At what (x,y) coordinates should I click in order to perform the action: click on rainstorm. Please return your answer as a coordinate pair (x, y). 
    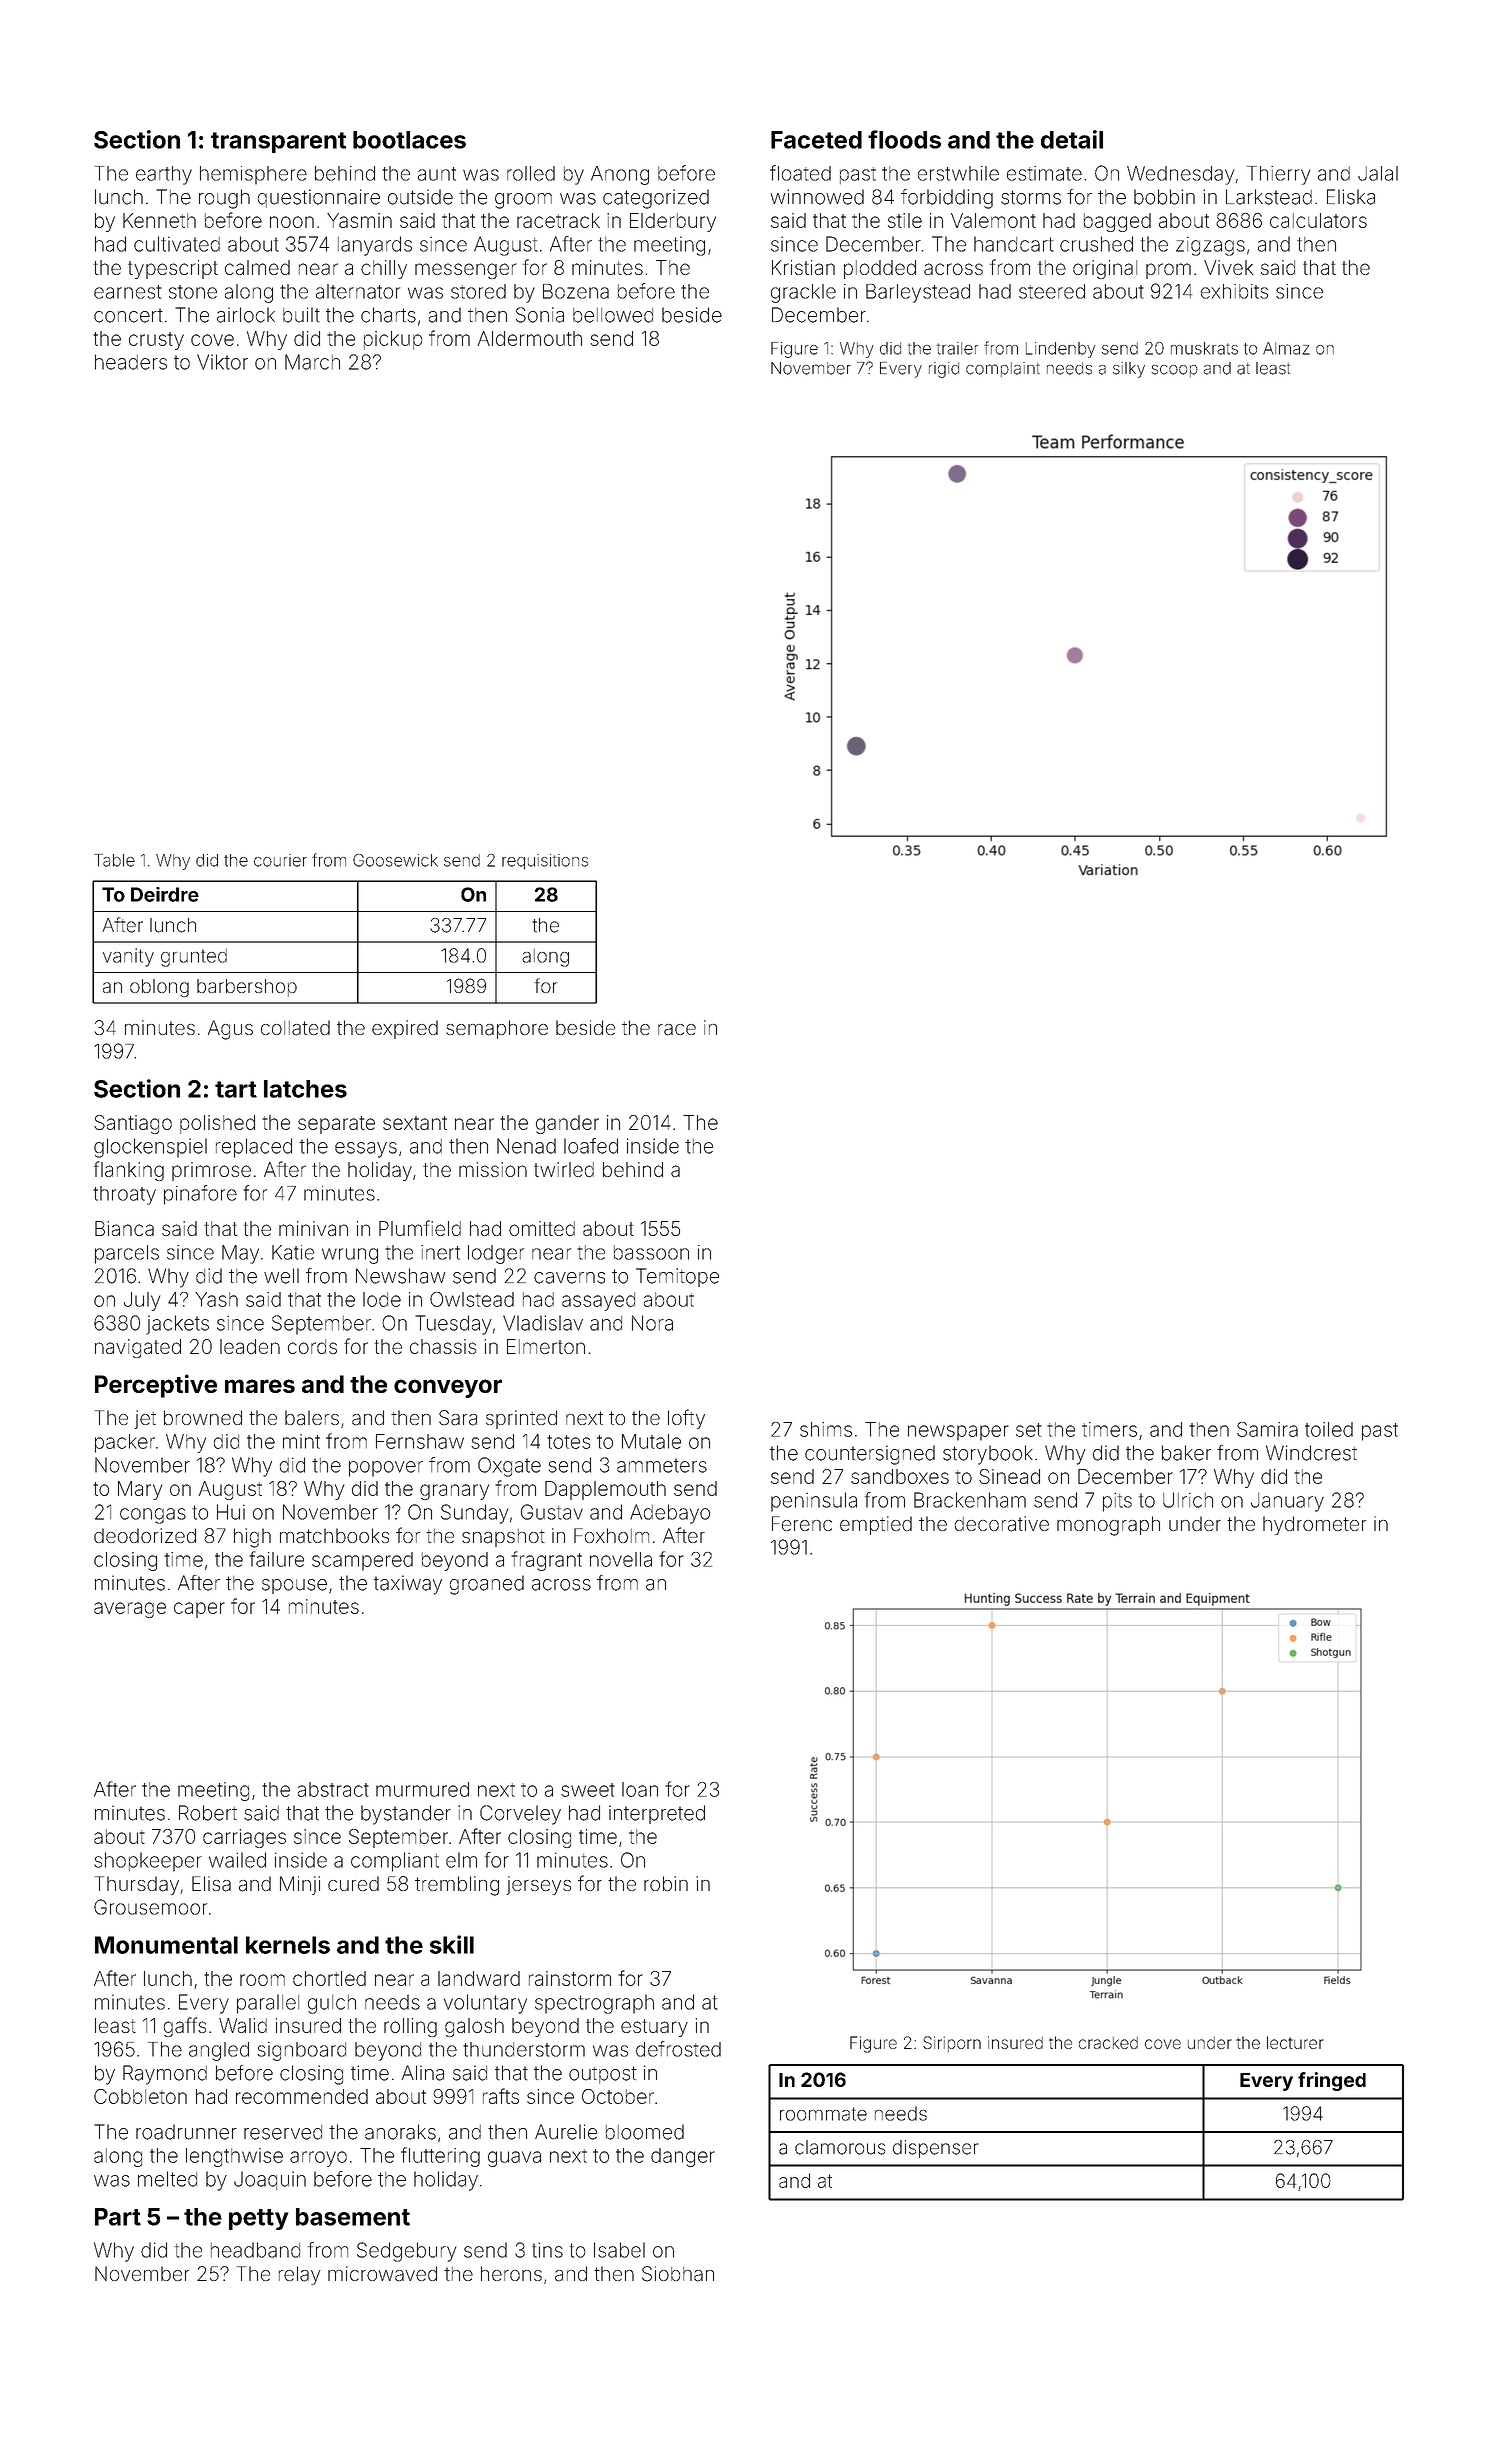
    Looking at the image, I should click on (570, 1978).
